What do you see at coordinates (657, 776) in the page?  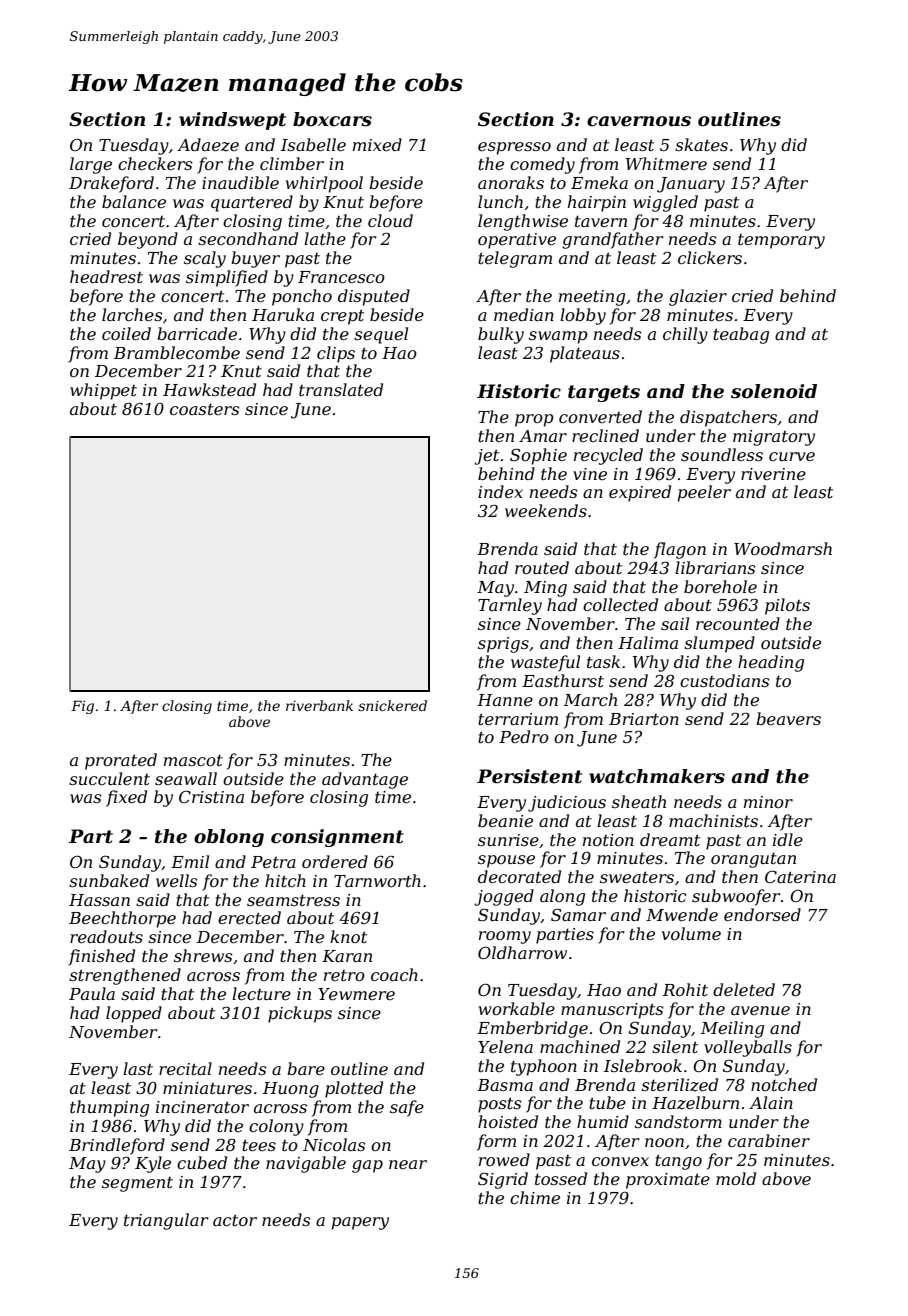 I see `watchmakers` at bounding box center [657, 776].
